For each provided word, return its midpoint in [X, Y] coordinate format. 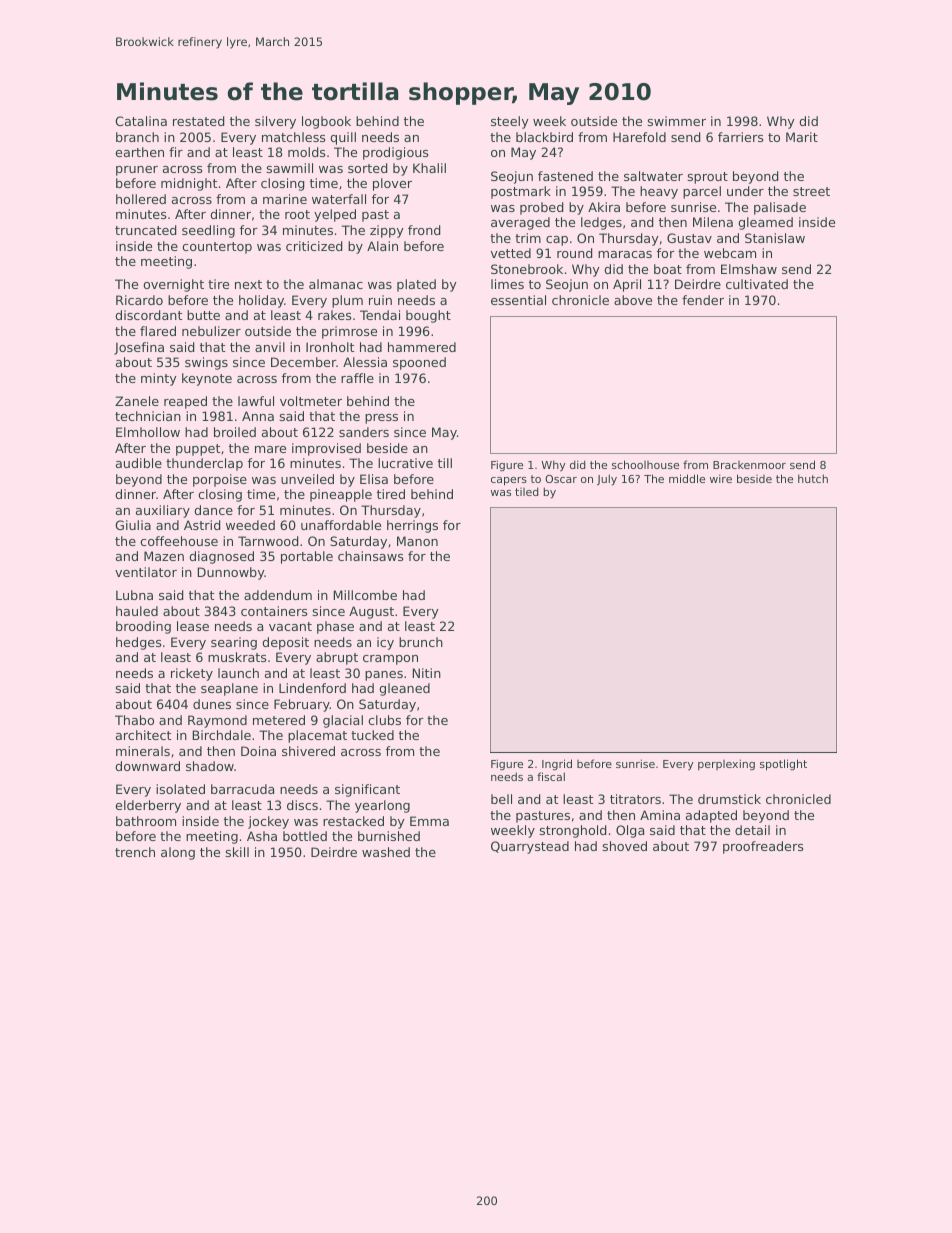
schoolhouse [645, 464]
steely [510, 122]
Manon [417, 541]
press [381, 419]
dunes [212, 704]
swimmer [677, 121]
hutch [813, 478]
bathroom [146, 821]
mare [270, 449]
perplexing [726, 765]
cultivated [757, 284]
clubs [384, 720]
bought [428, 316]
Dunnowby [231, 573]
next [248, 284]
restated [198, 121]
